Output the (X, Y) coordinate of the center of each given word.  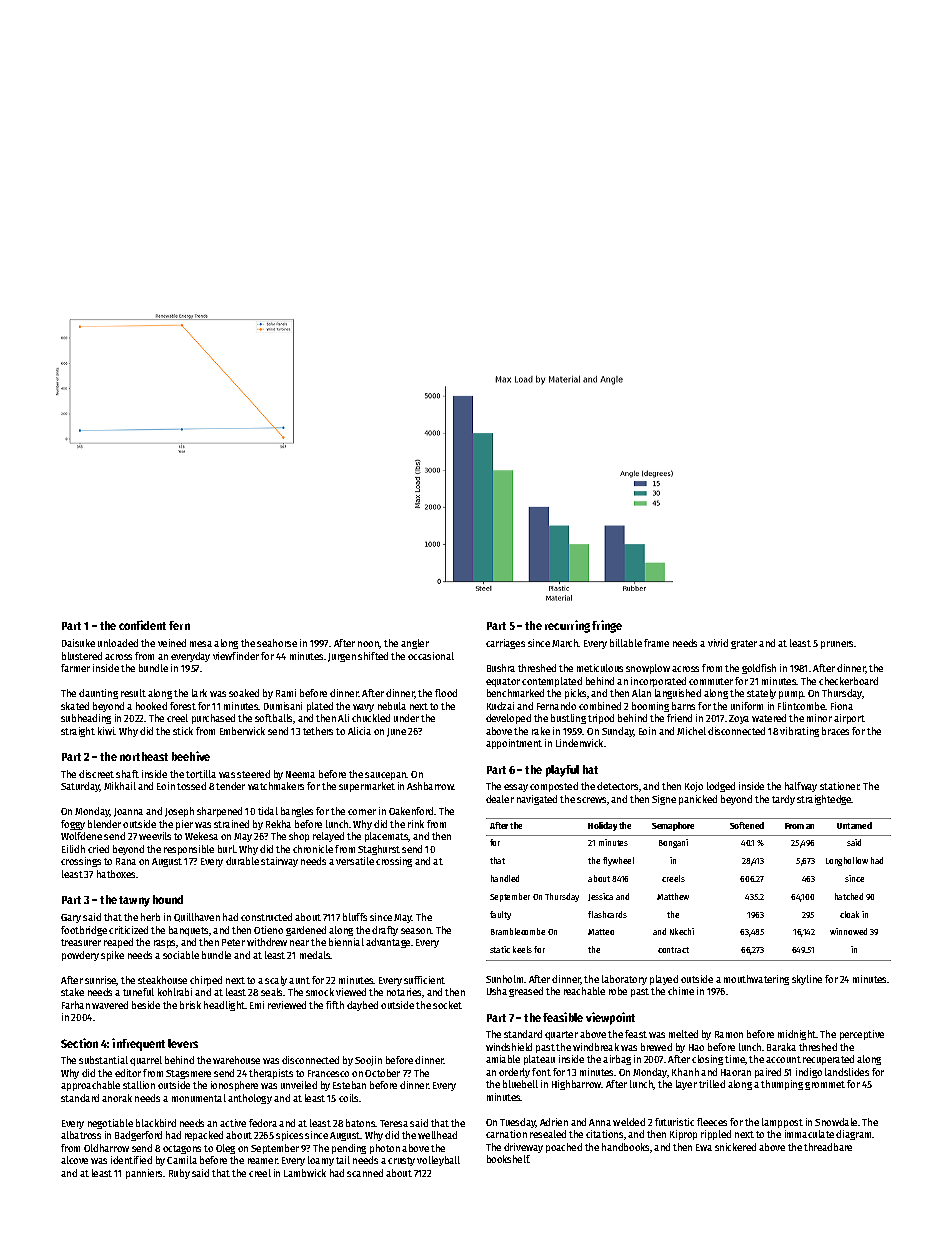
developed (508, 719)
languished (678, 694)
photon (385, 1149)
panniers (144, 1174)
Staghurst (379, 850)
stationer (840, 786)
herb (150, 917)
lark (199, 693)
